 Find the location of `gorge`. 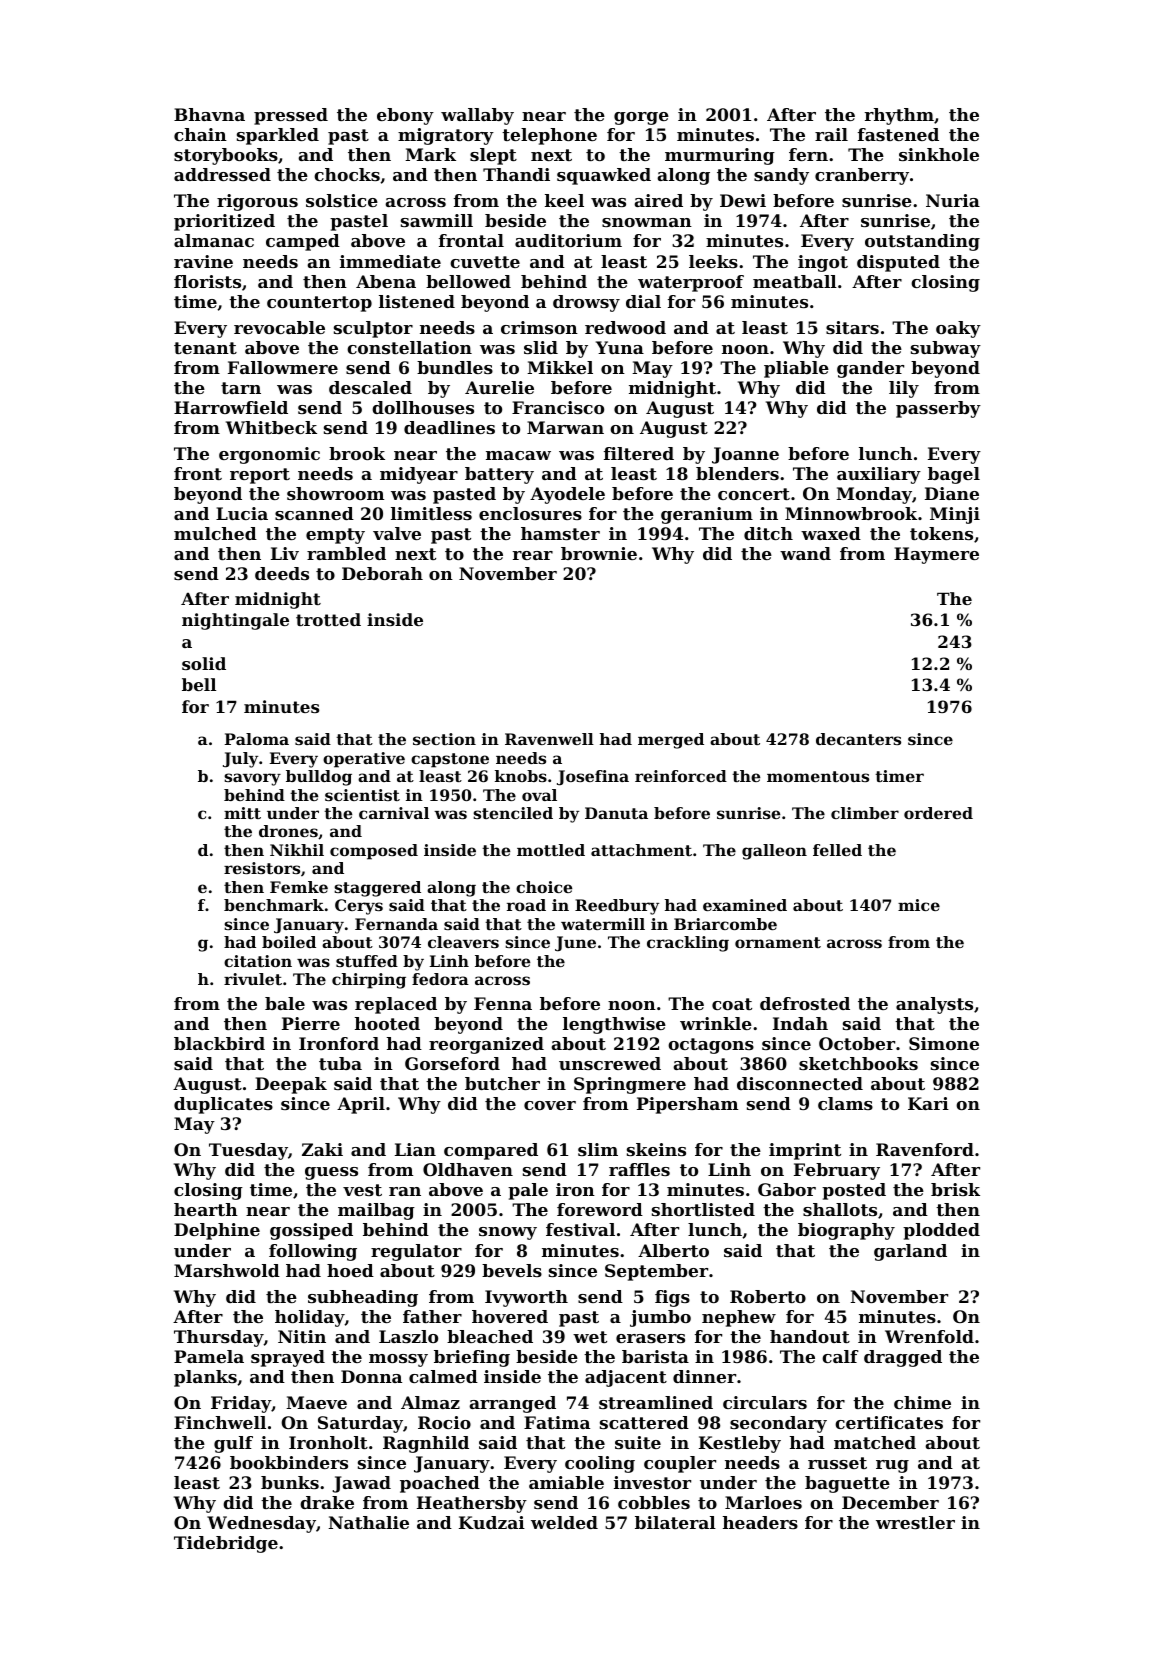

gorge is located at coordinates (641, 118).
